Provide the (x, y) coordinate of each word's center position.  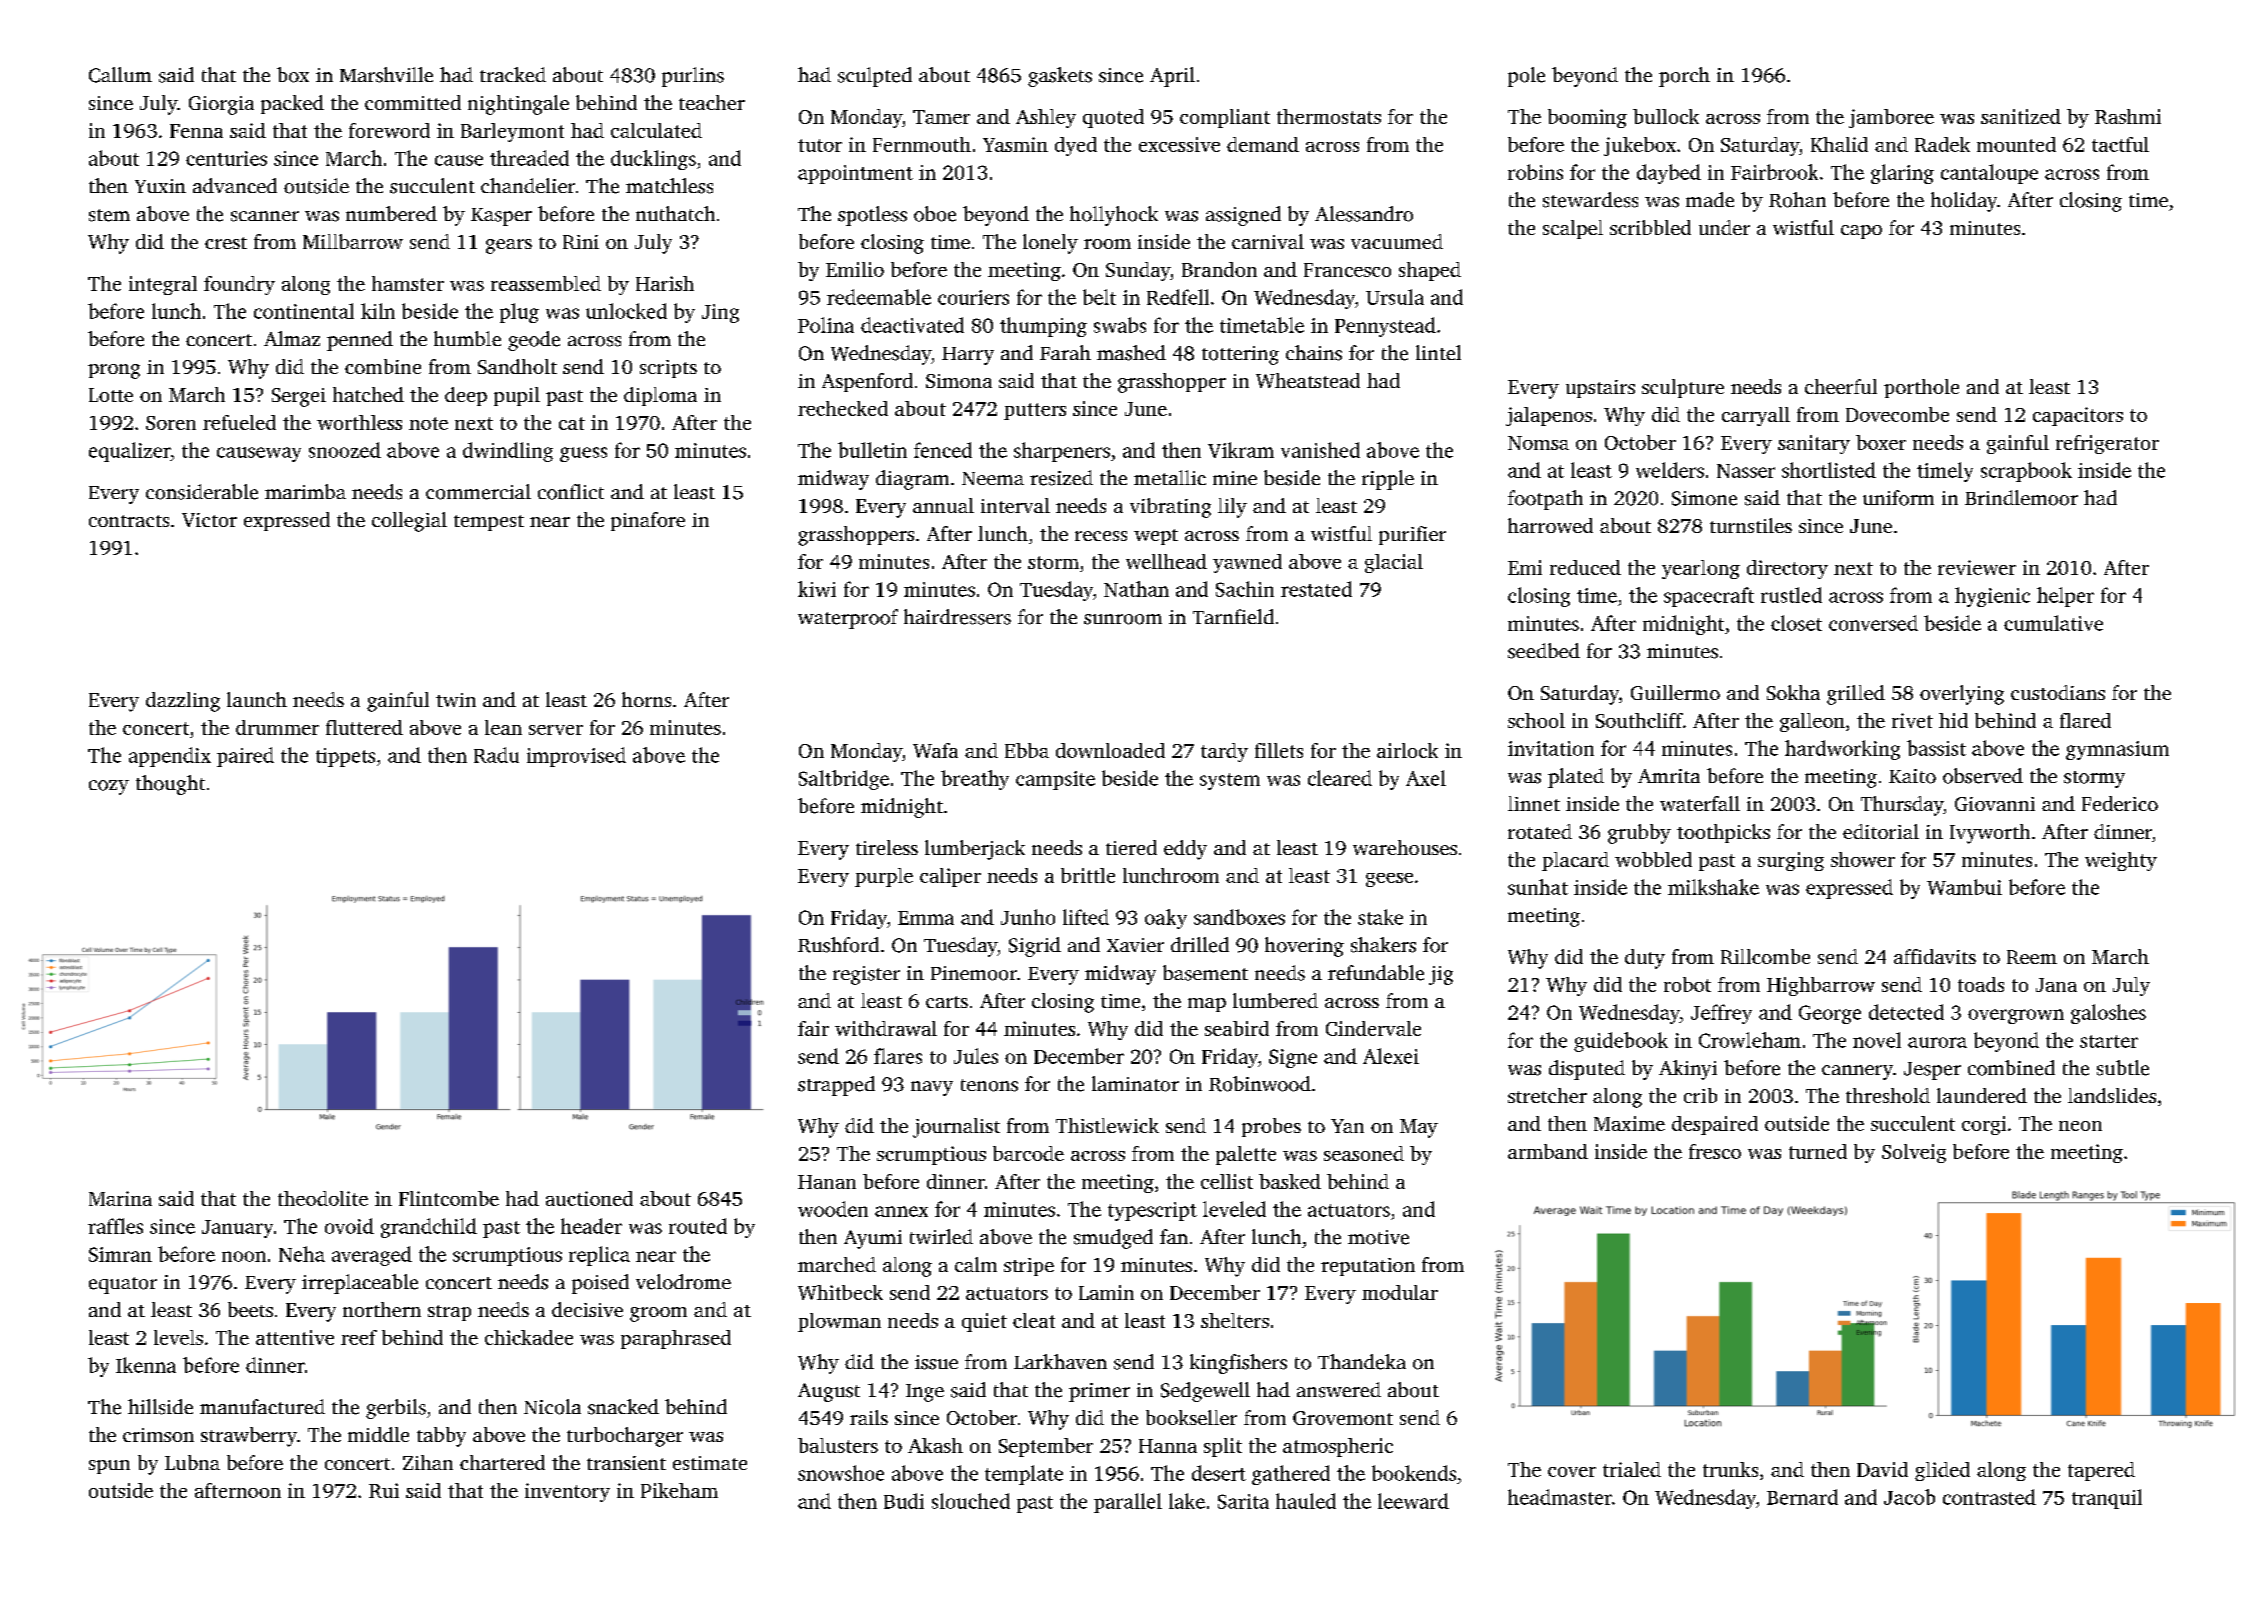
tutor (820, 145)
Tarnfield (1233, 616)
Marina (120, 1198)
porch (1684, 77)
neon (2080, 1126)
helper (2065, 597)
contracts (129, 521)
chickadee (529, 1337)
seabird (1237, 1028)
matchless (669, 186)
